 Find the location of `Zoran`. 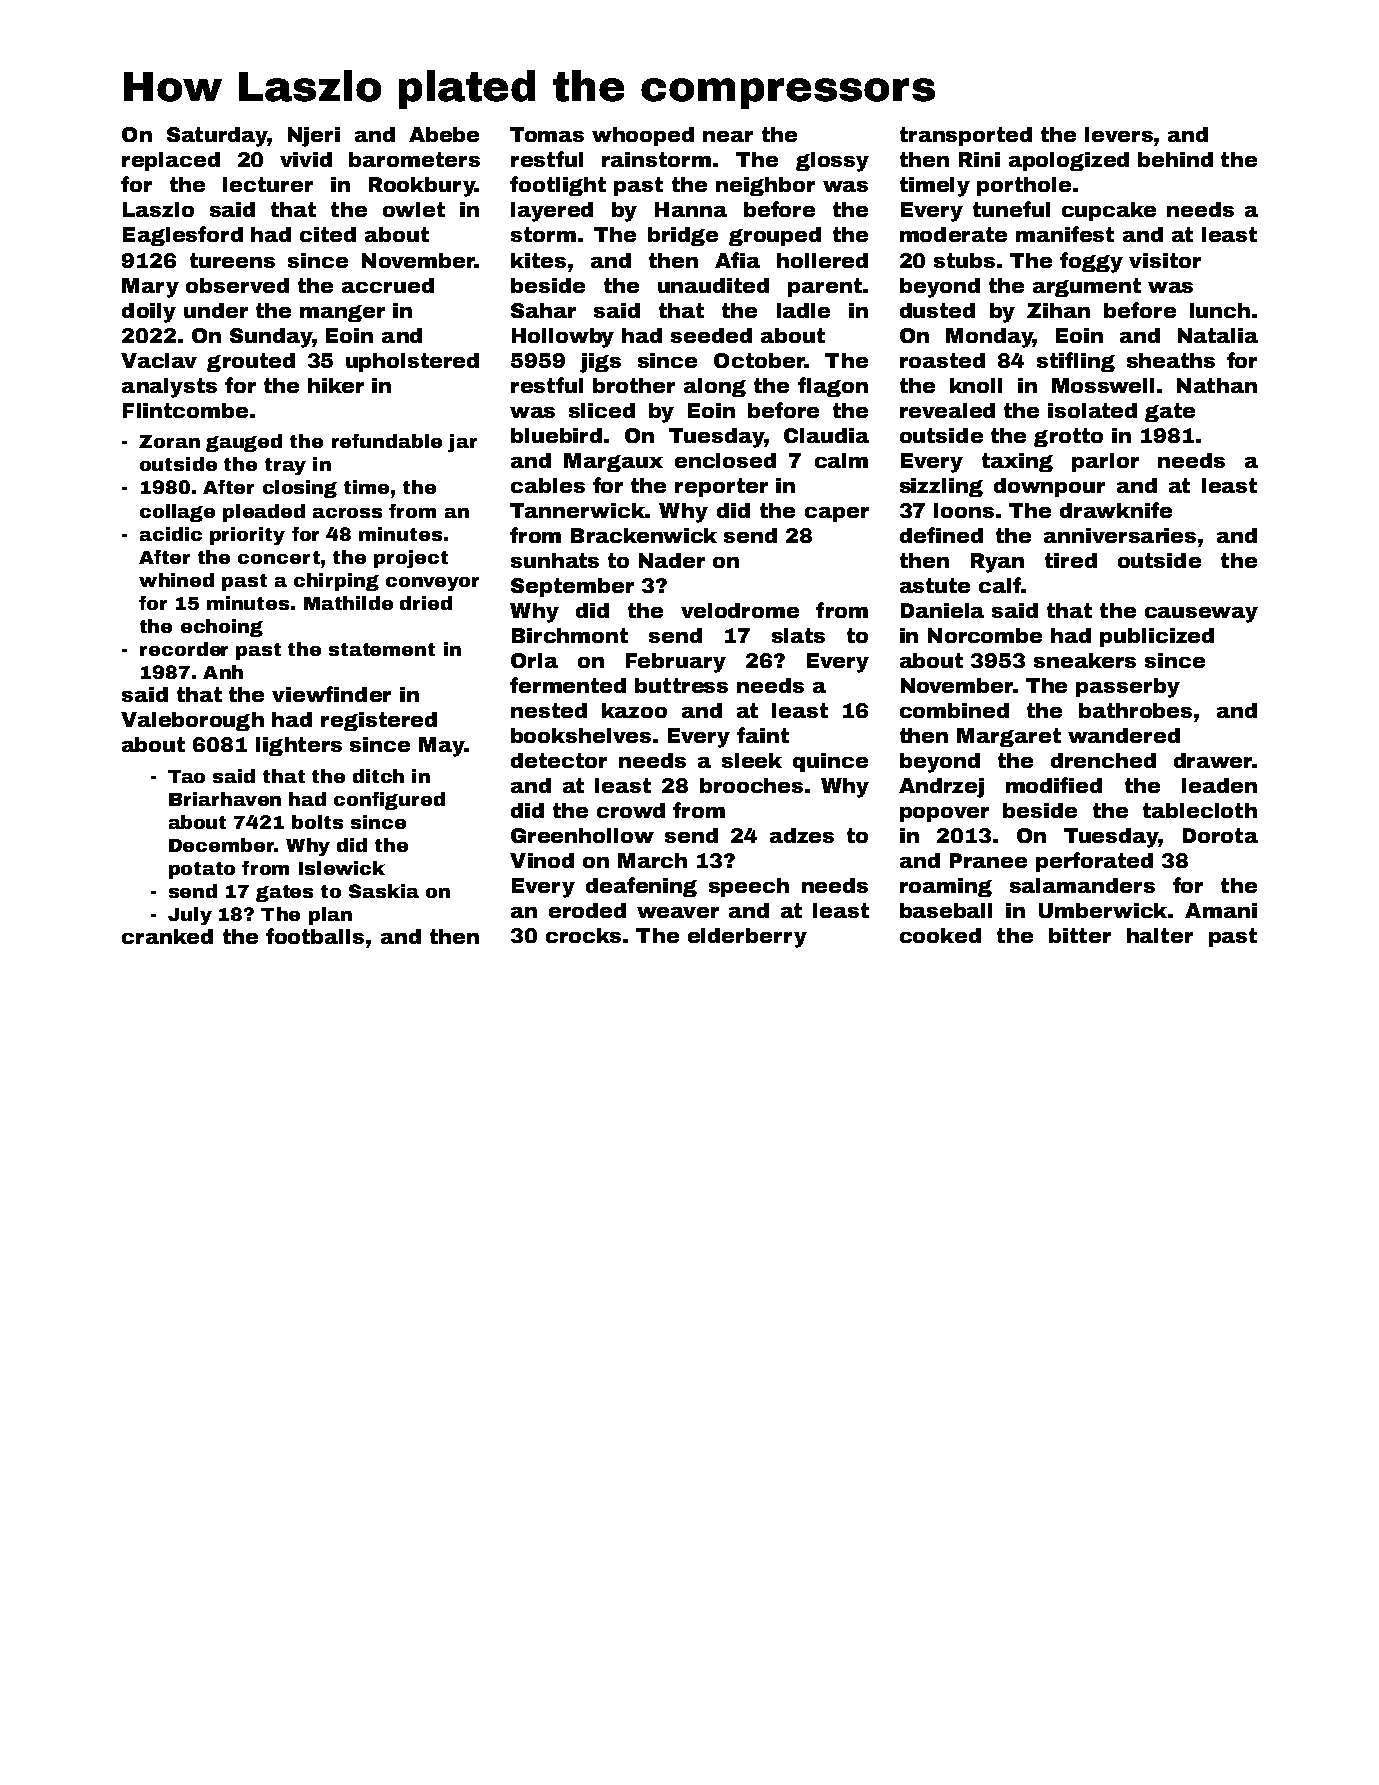

Zoran is located at coordinates (169, 441).
